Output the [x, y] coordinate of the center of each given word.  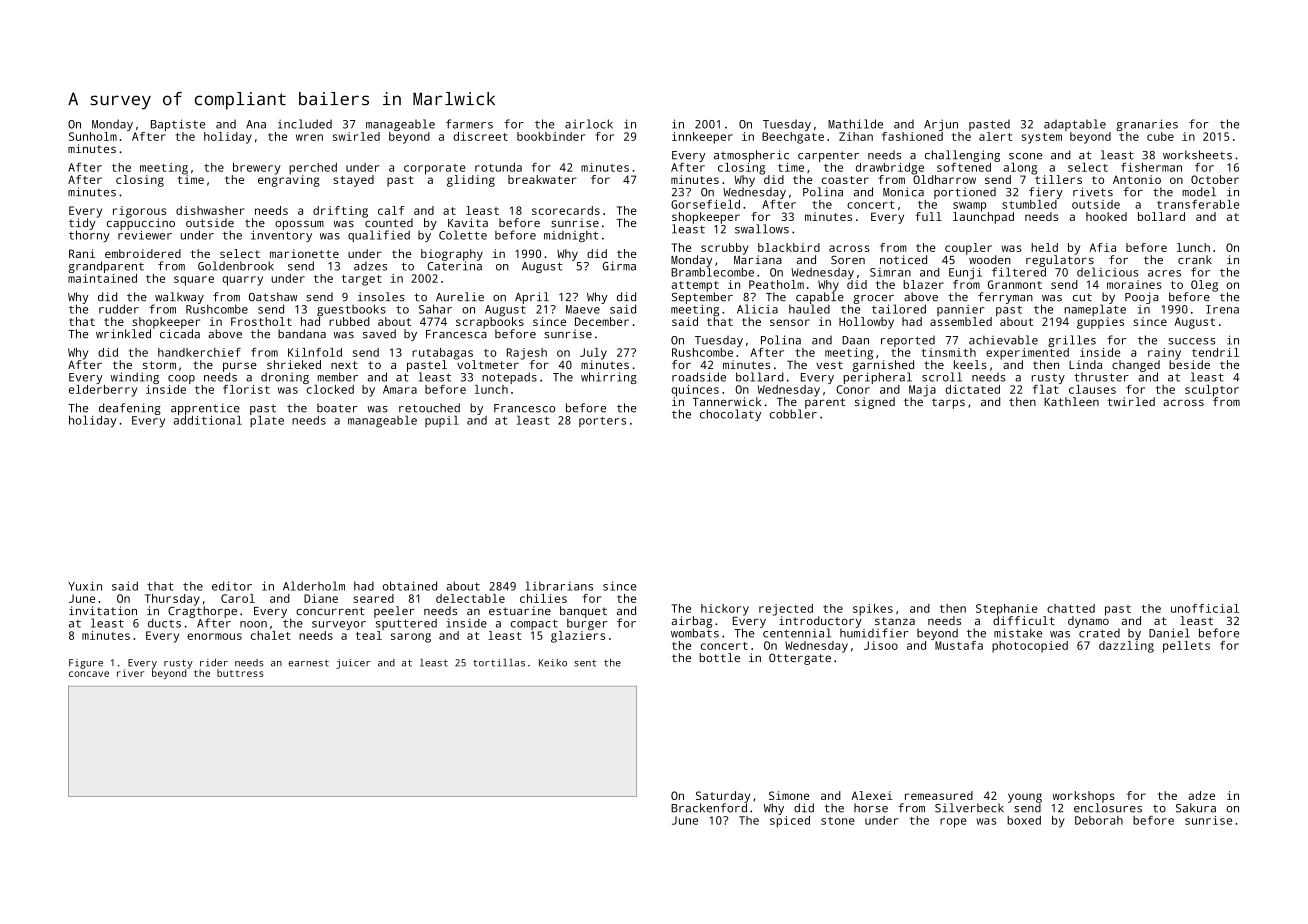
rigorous [139, 212]
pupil [442, 421]
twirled [1131, 401]
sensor [790, 322]
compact [534, 624]
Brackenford [709, 808]
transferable [1198, 204]
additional [208, 420]
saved [379, 334]
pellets [1186, 647]
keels [970, 364]
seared [373, 598]
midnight [571, 236]
